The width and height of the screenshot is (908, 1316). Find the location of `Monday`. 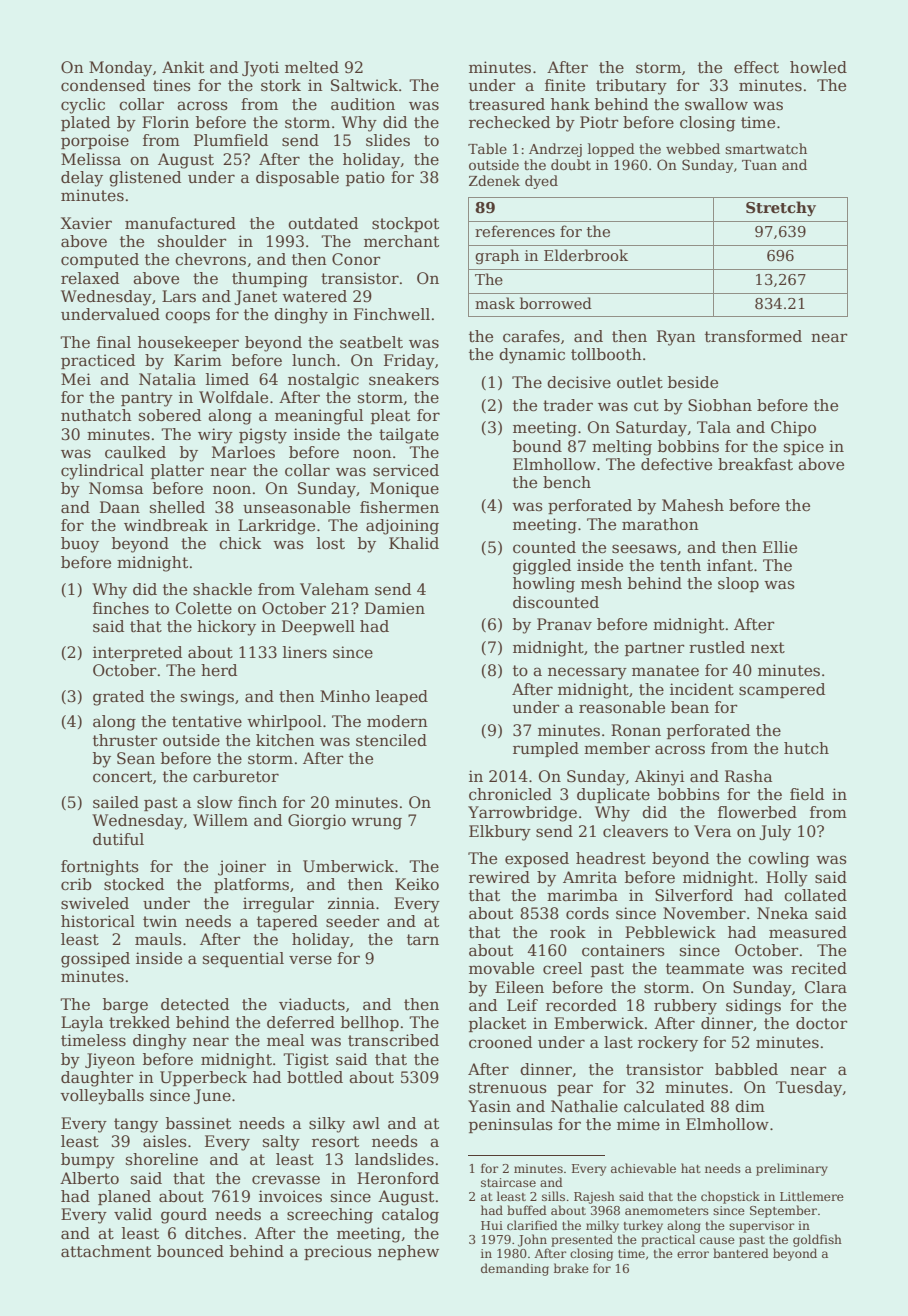

Monday is located at coordinates (120, 69).
